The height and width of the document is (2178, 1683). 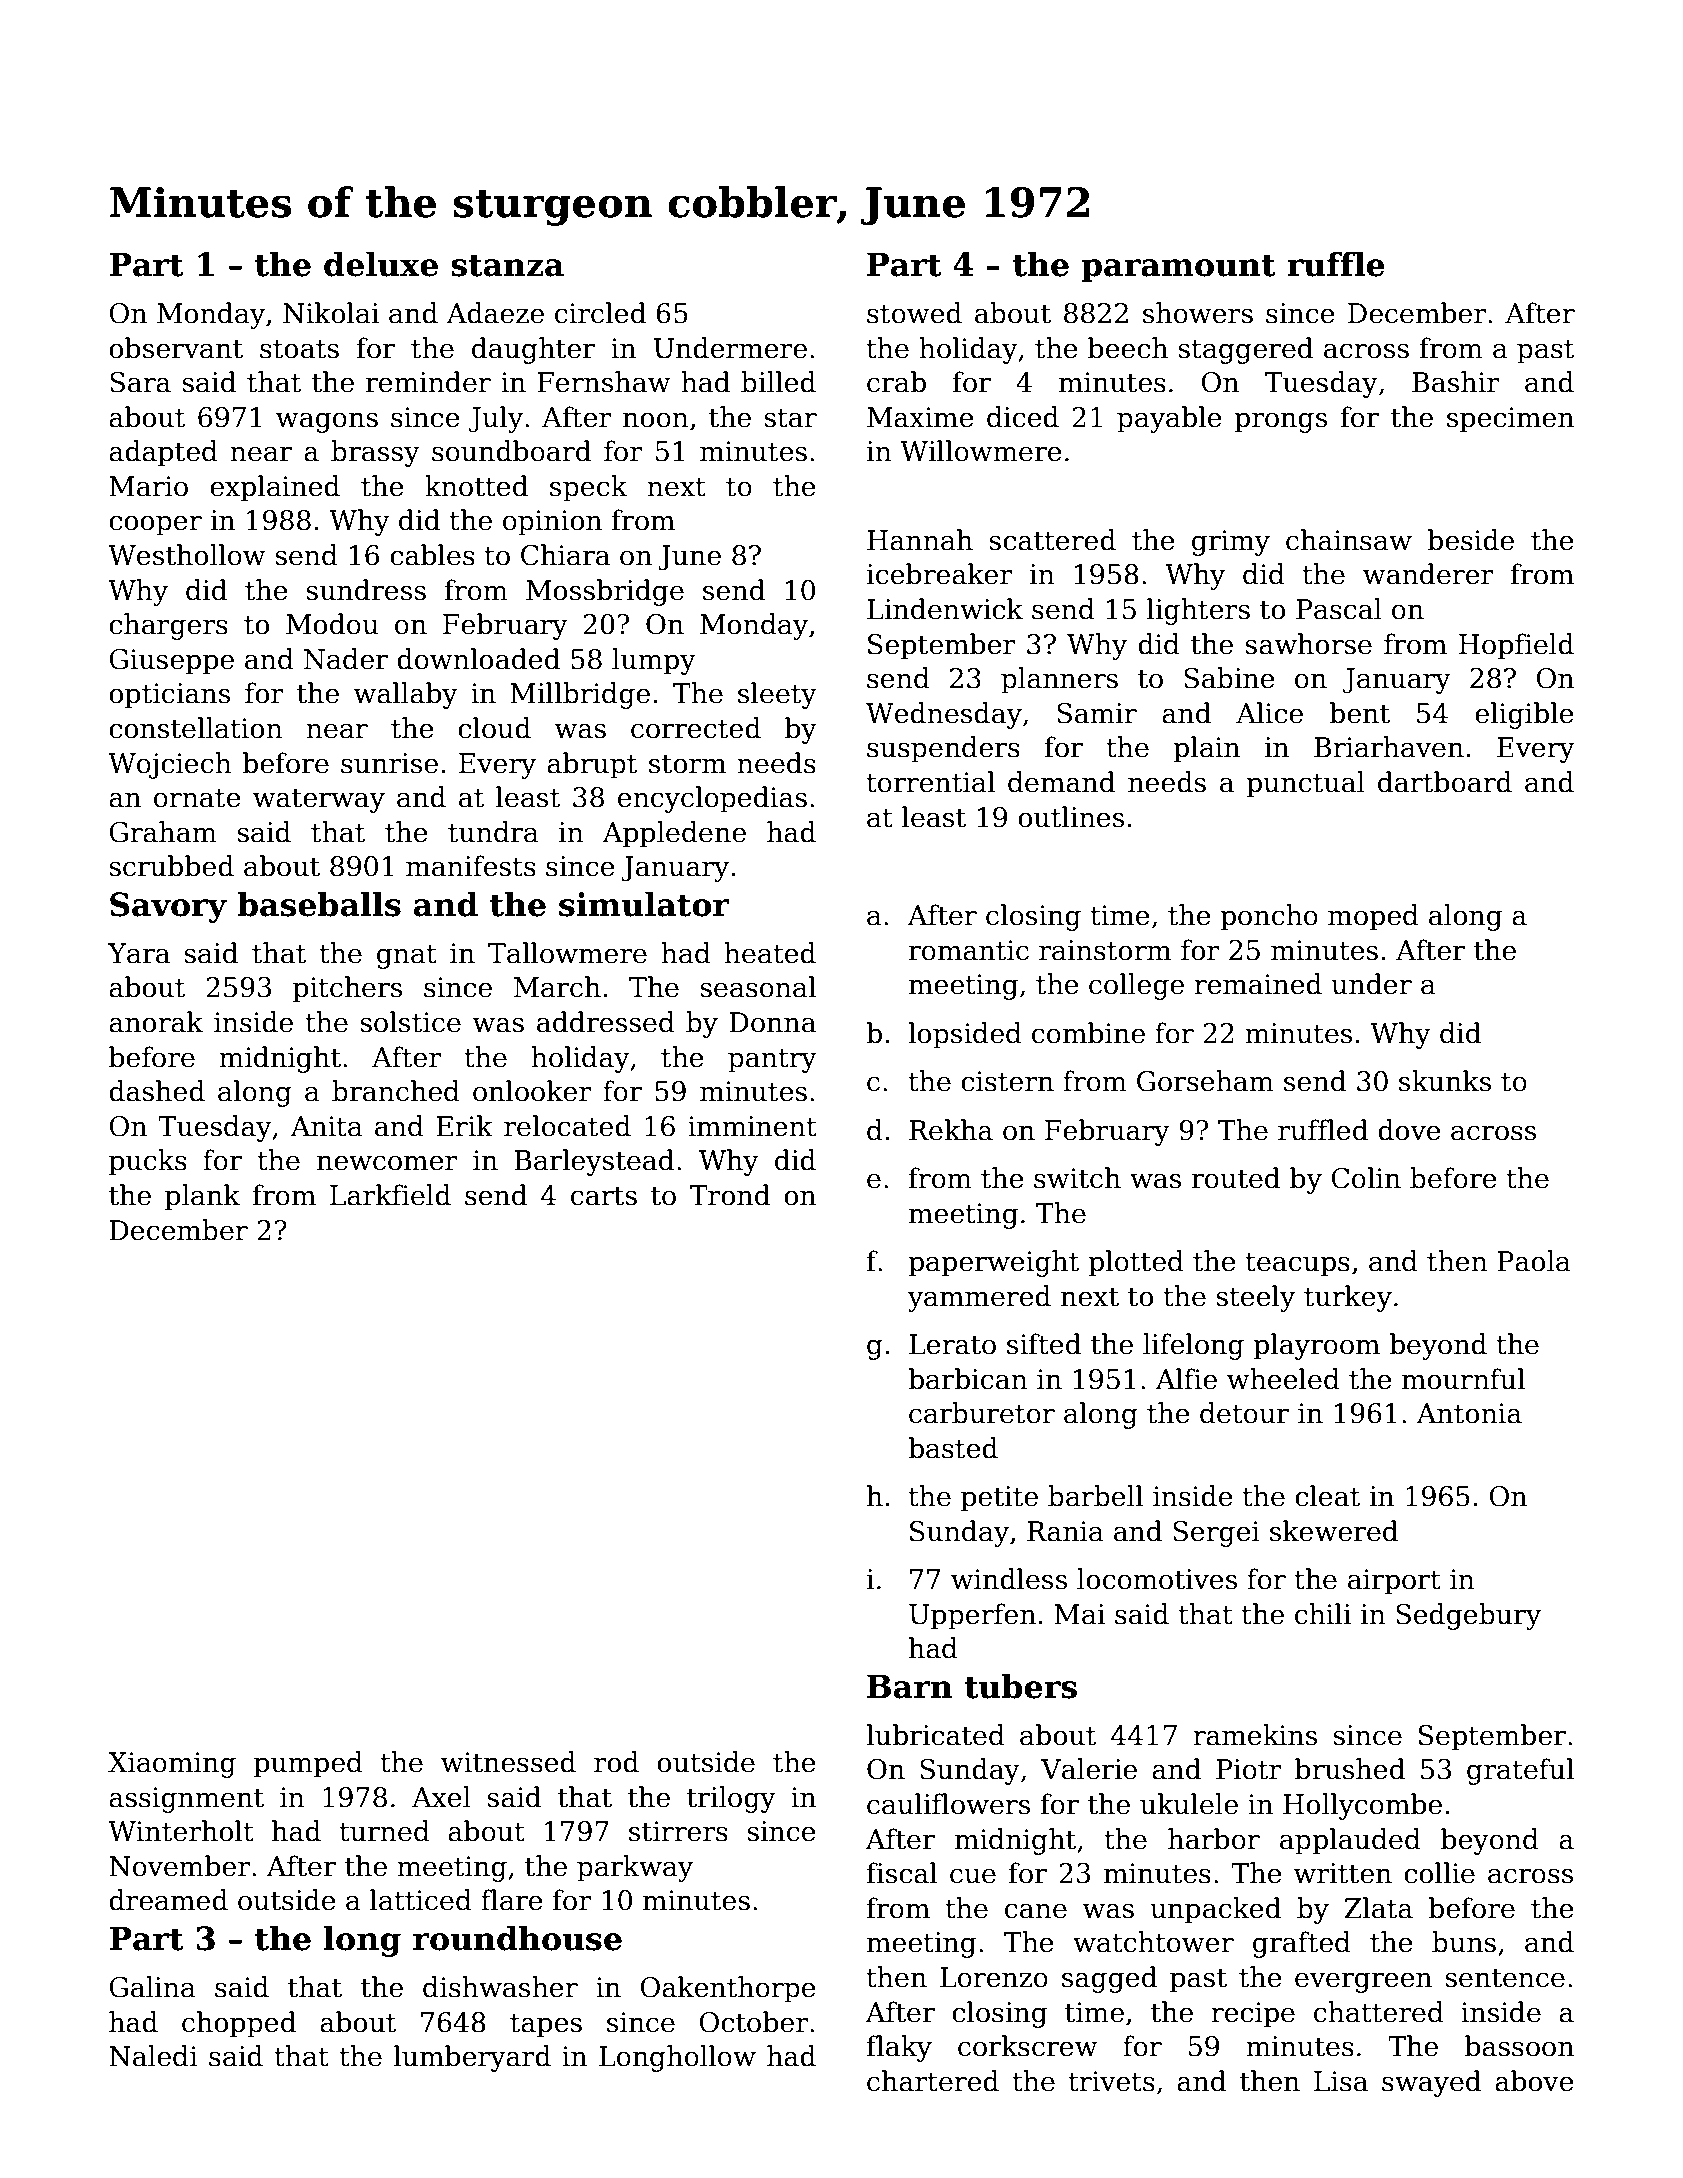 I want to click on paramount, so click(x=1178, y=268).
